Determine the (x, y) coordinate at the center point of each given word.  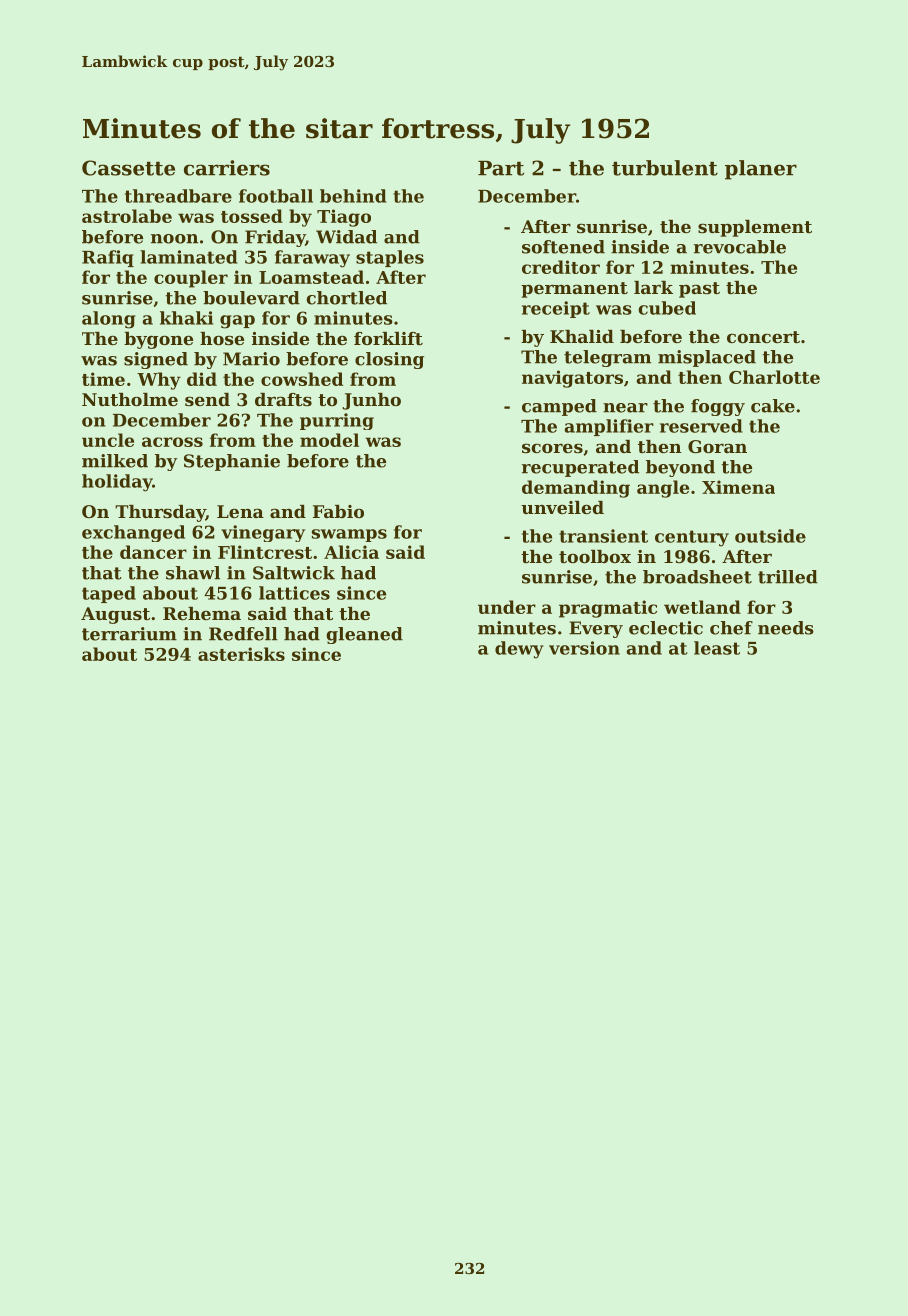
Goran (717, 446)
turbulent (665, 168)
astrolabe (127, 216)
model (329, 440)
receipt (556, 309)
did (202, 379)
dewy (519, 650)
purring (337, 421)
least (717, 648)
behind (353, 196)
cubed (667, 308)
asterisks (241, 654)
